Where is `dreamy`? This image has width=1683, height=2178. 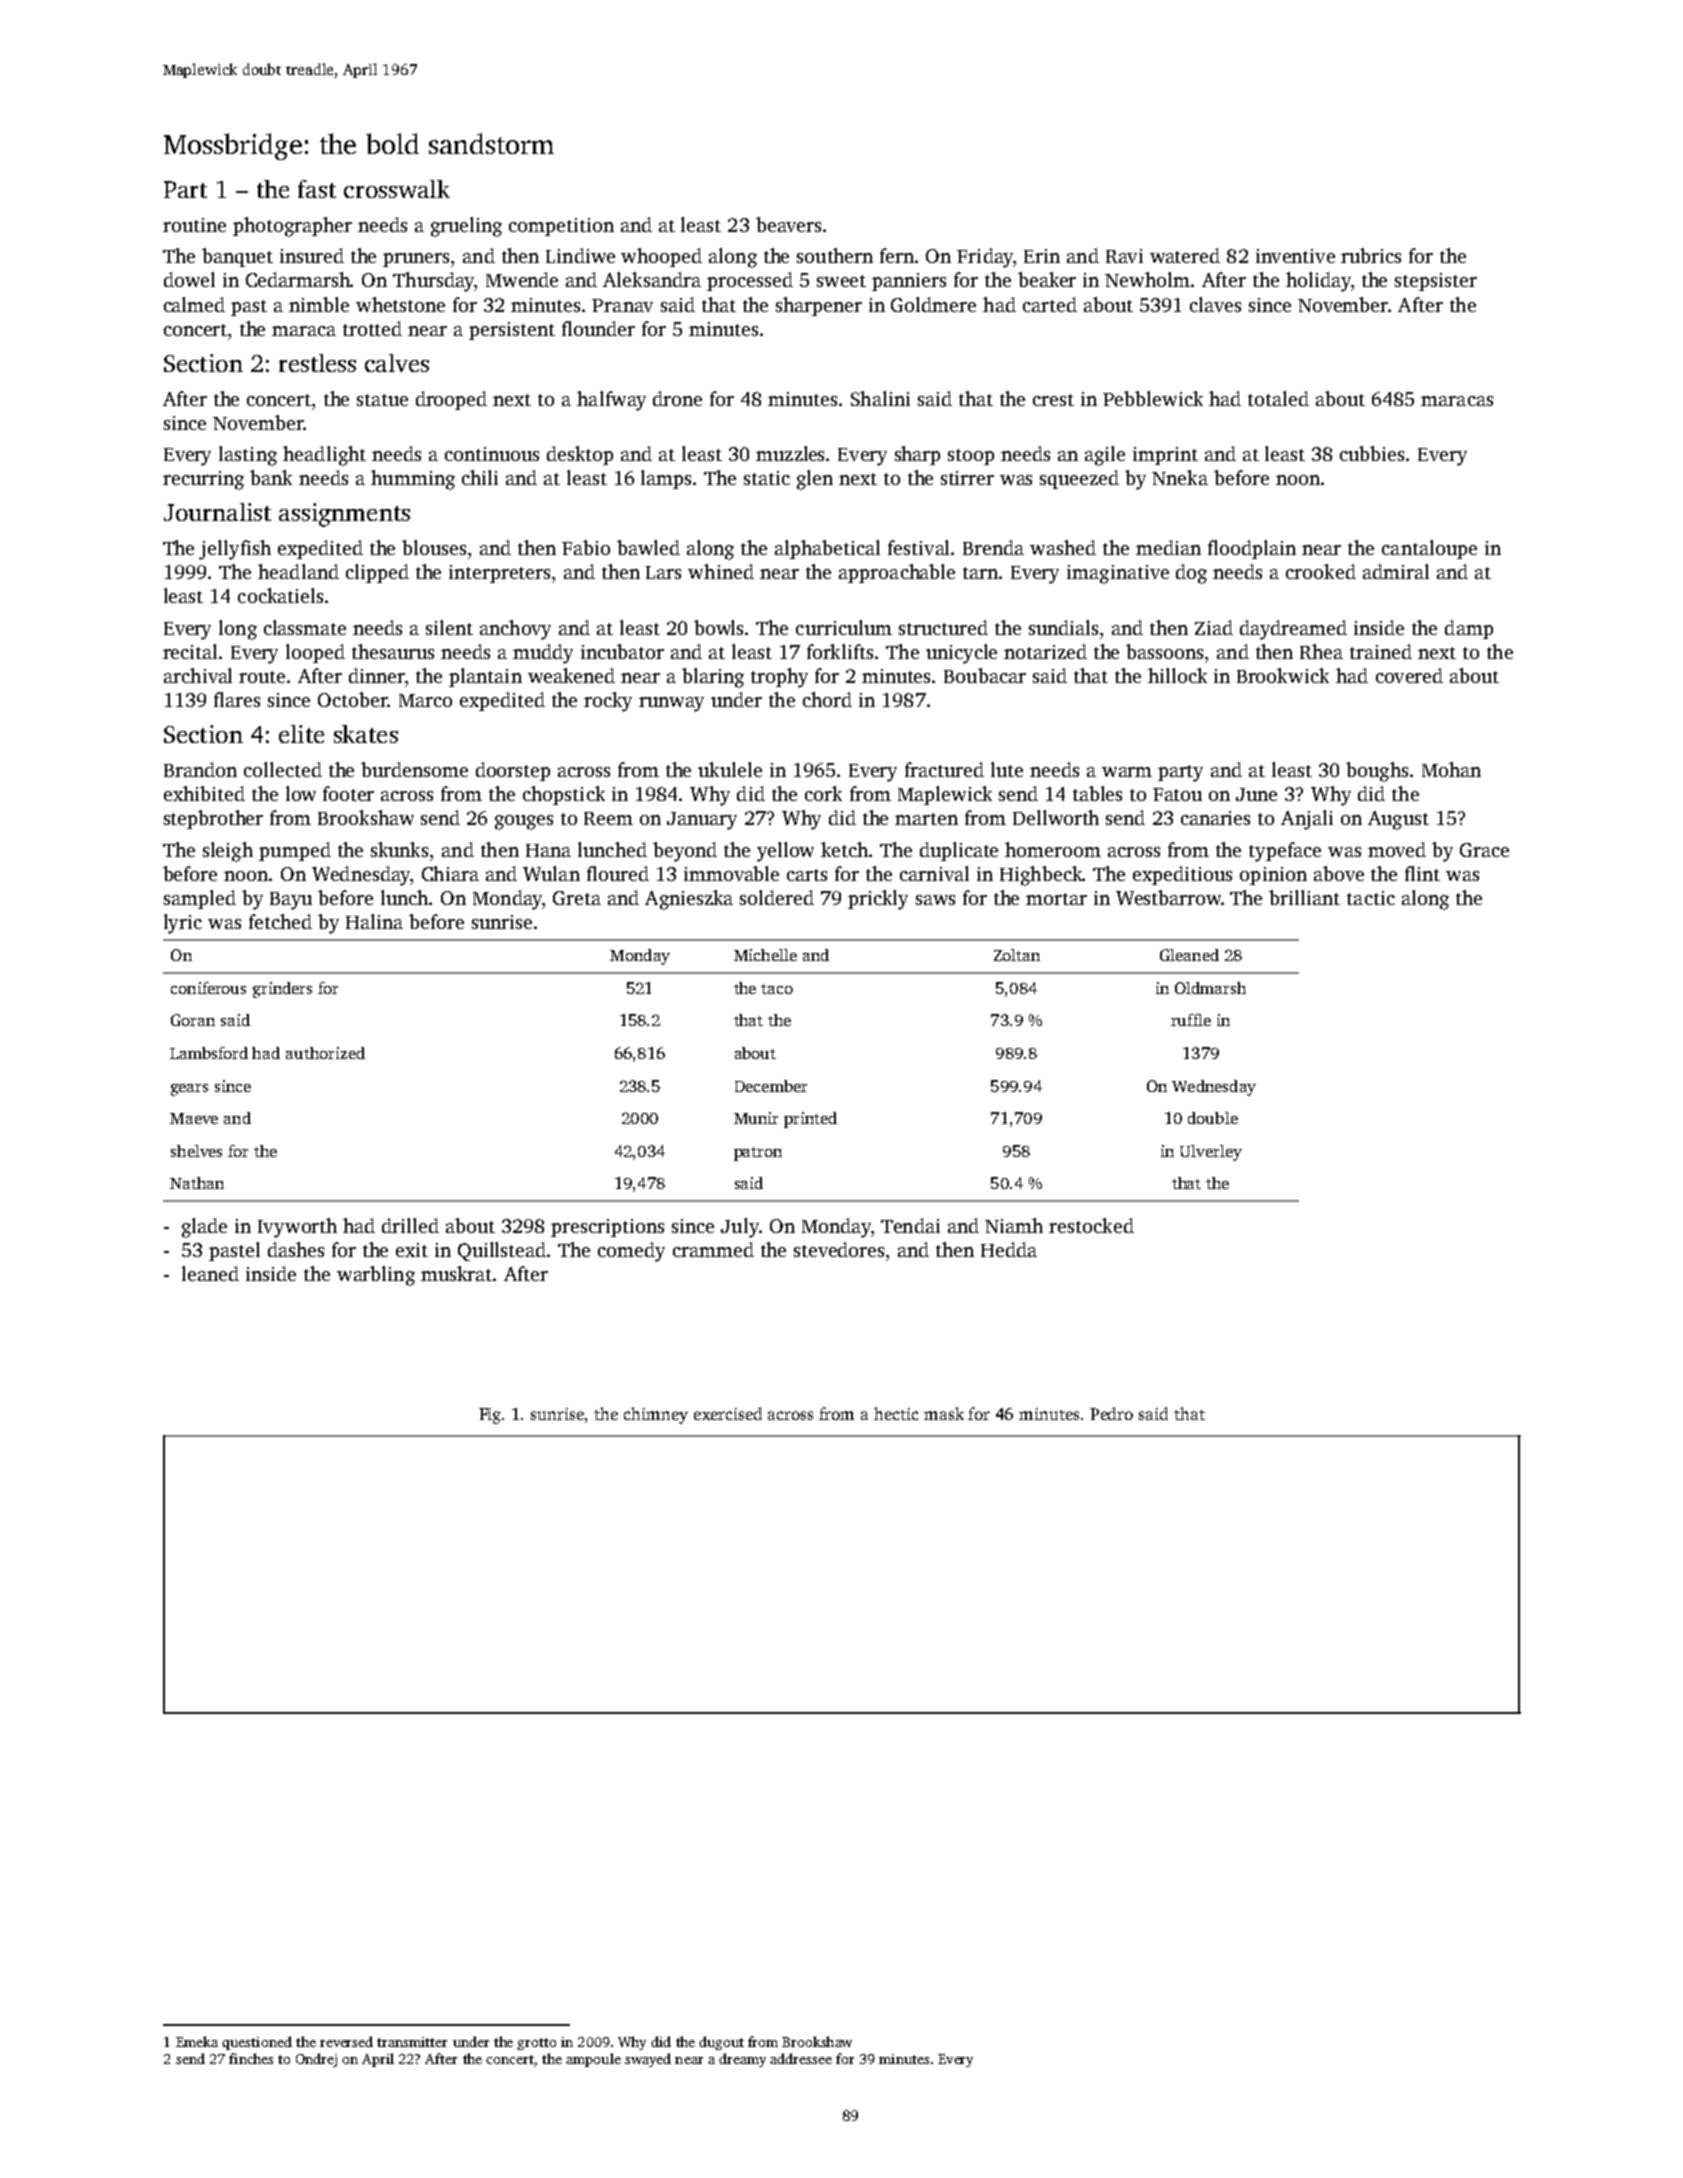
dreamy is located at coordinates (742, 2060).
